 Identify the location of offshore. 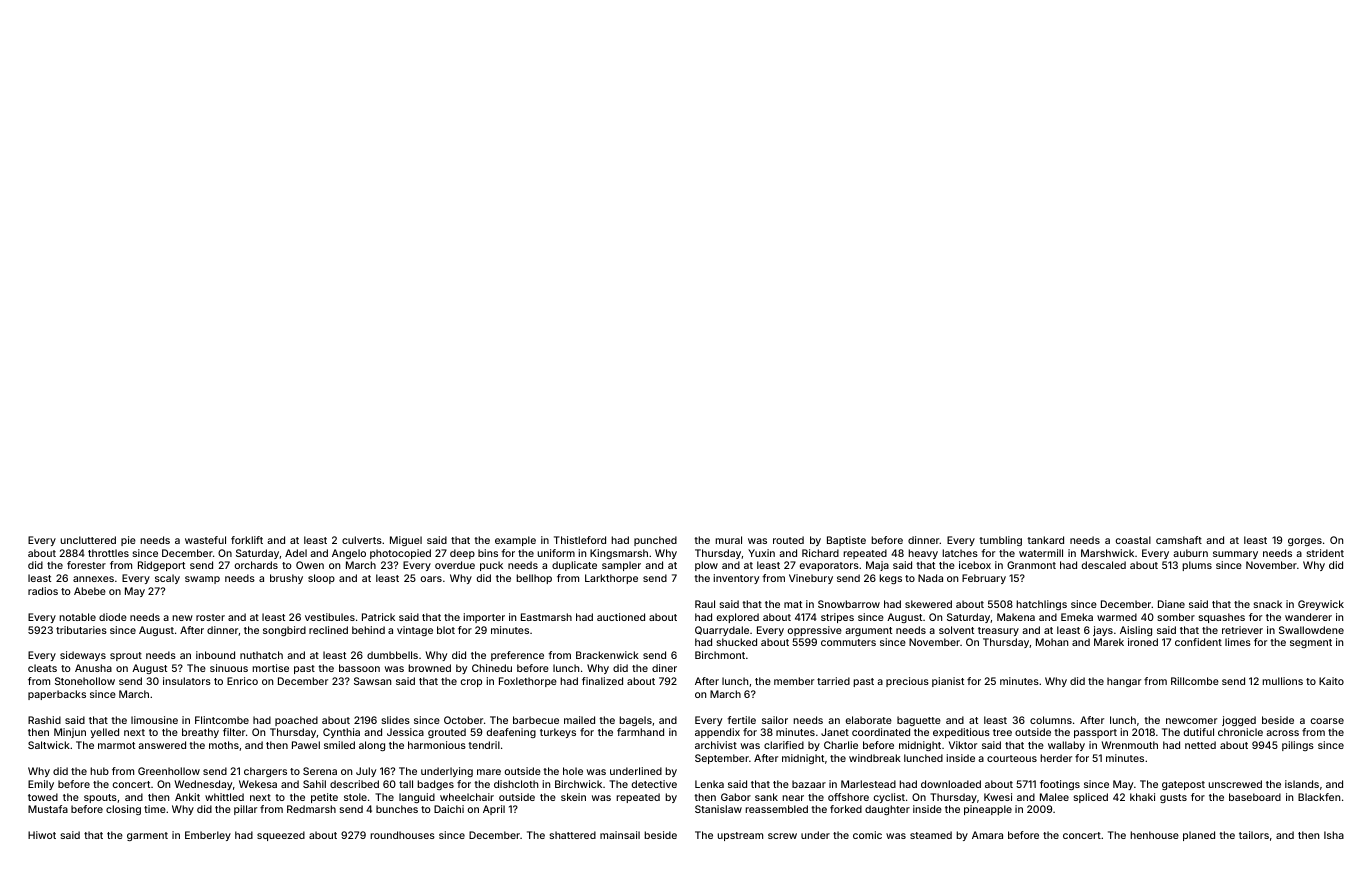
(848, 797).
